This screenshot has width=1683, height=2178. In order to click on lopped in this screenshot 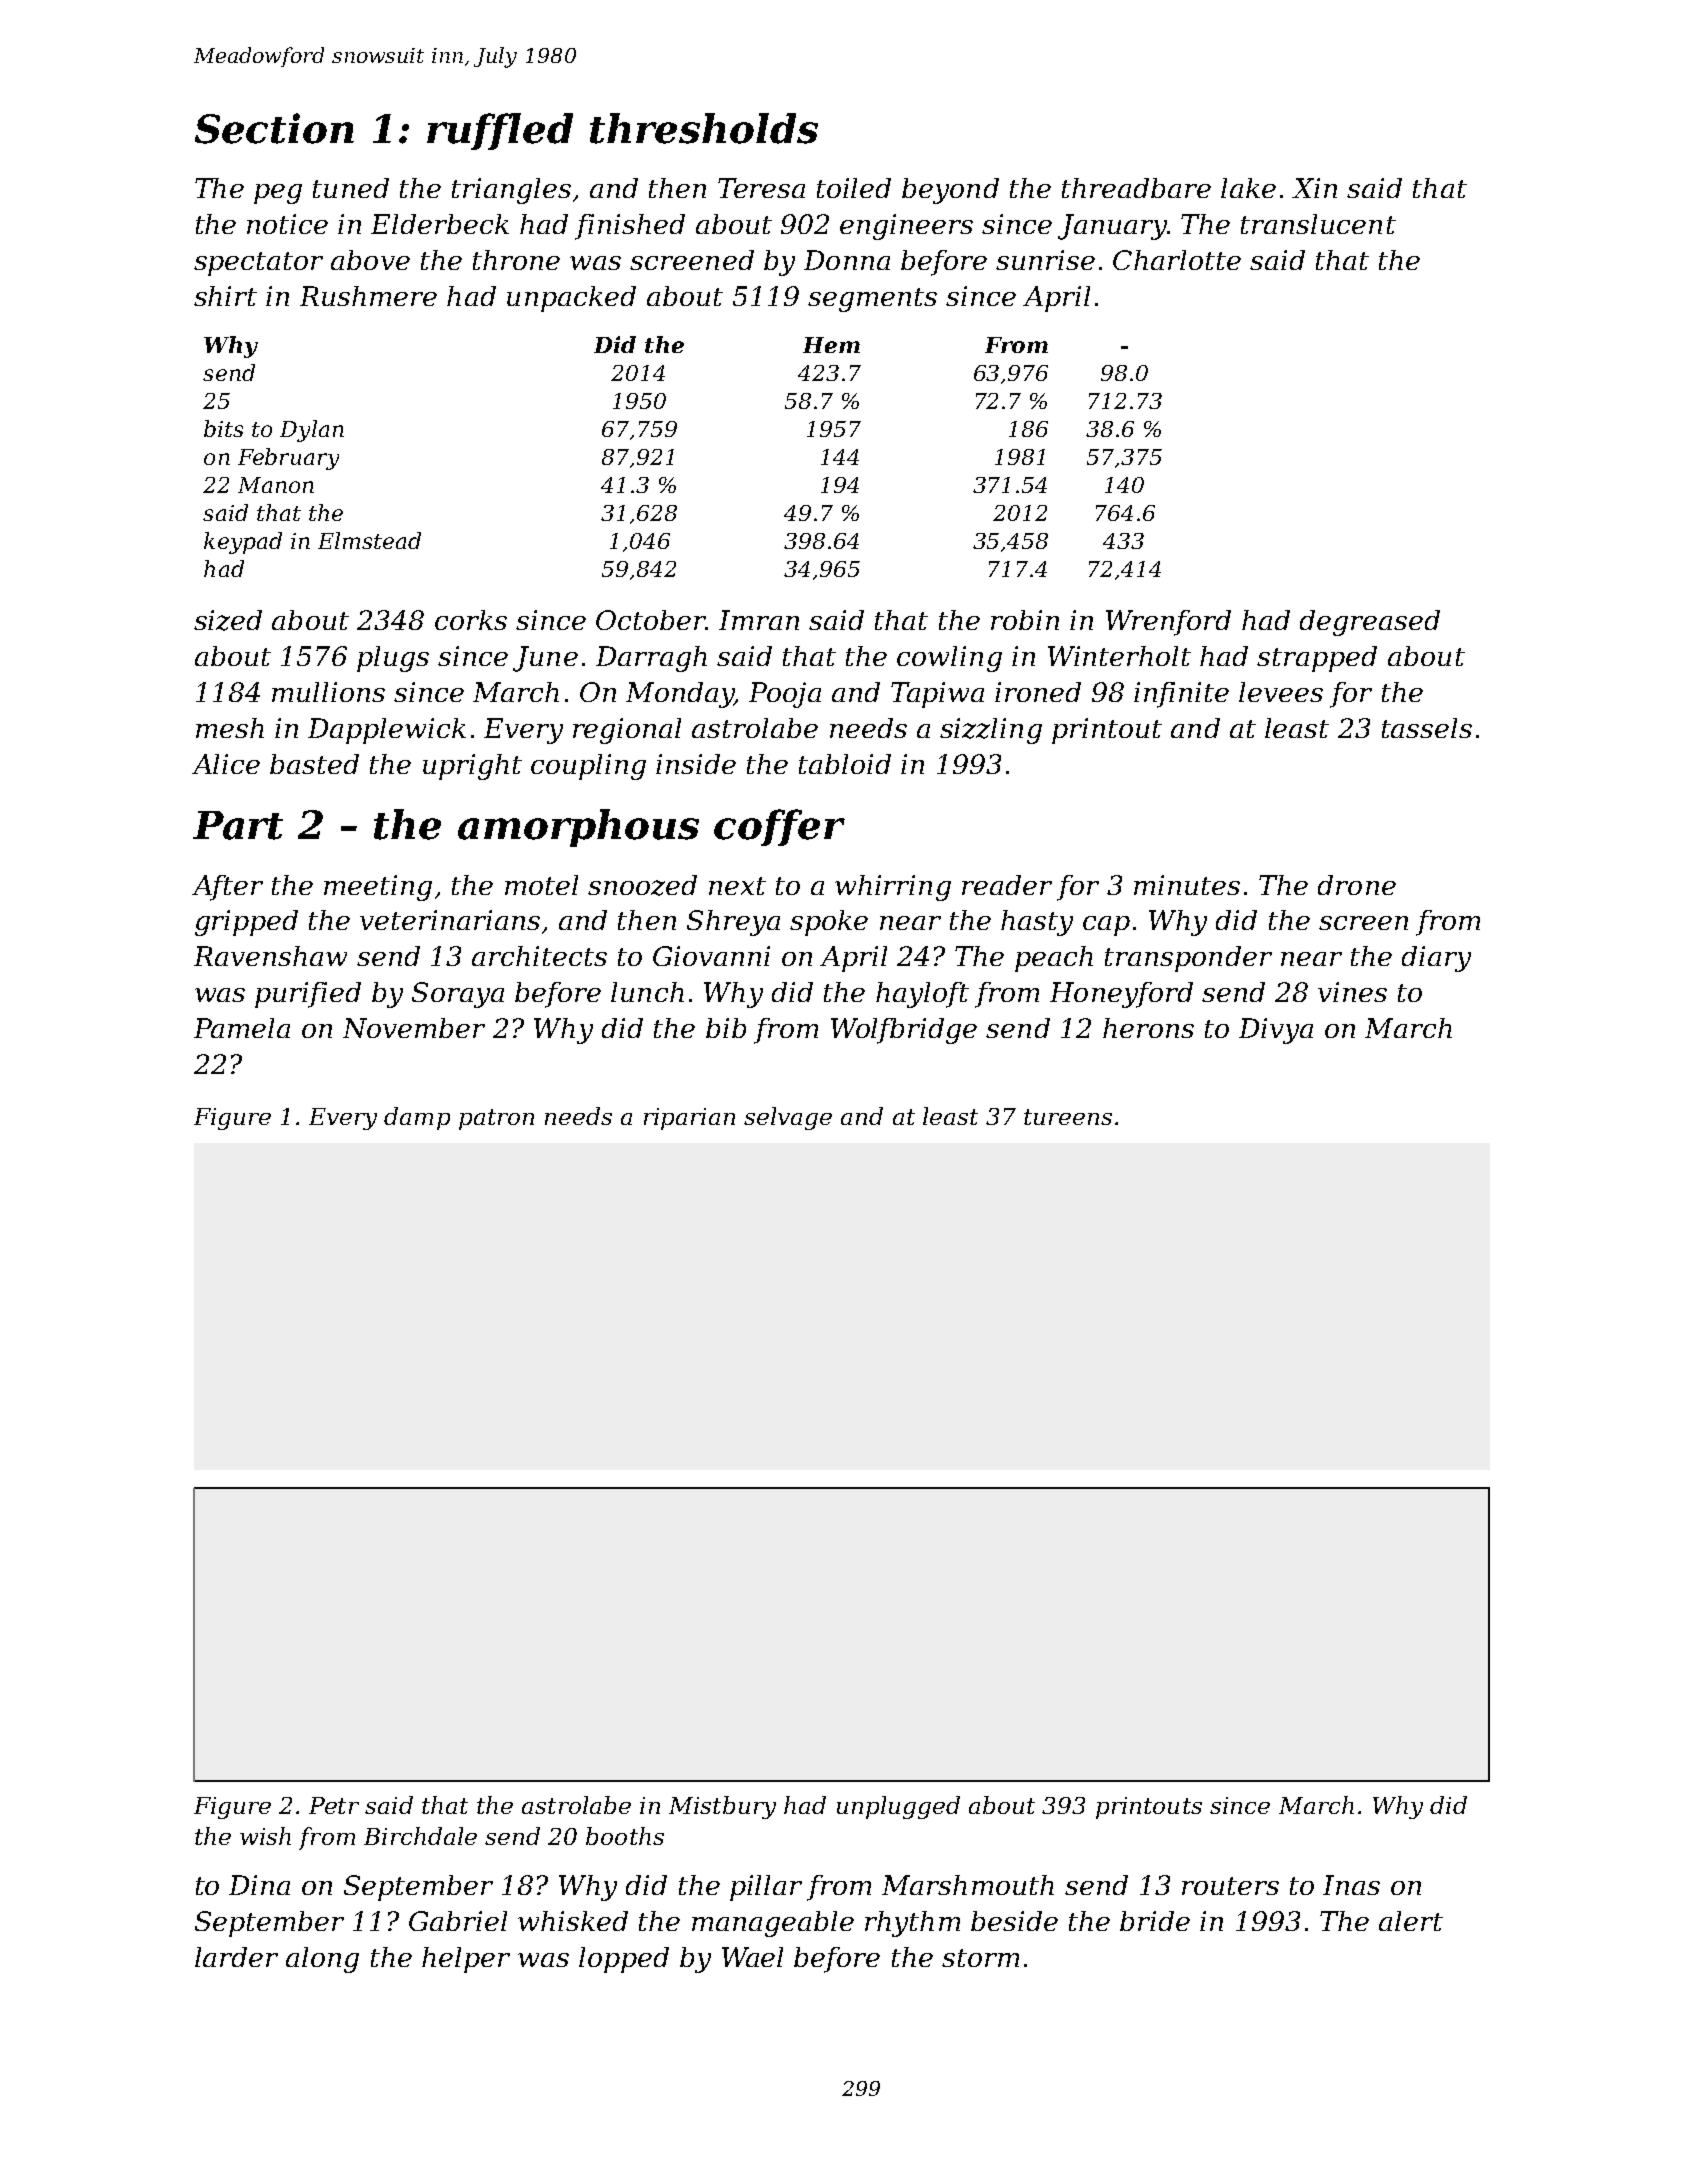, I will do `click(624, 1960)`.
